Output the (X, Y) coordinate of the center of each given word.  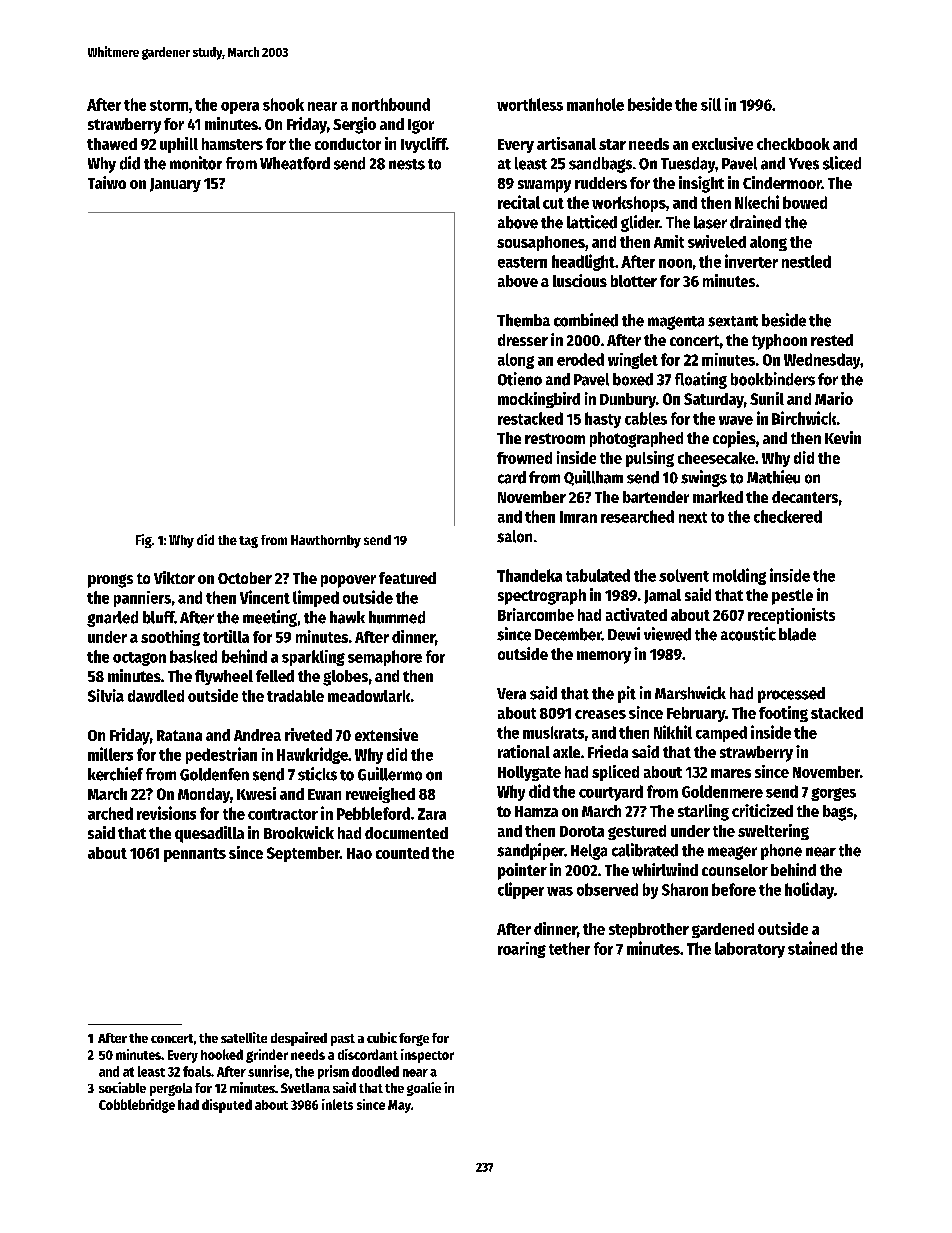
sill (711, 104)
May (399, 1106)
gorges (833, 794)
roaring (522, 950)
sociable (122, 1087)
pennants (195, 855)
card (512, 477)
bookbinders (773, 379)
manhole (595, 104)
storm (169, 105)
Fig (144, 541)
